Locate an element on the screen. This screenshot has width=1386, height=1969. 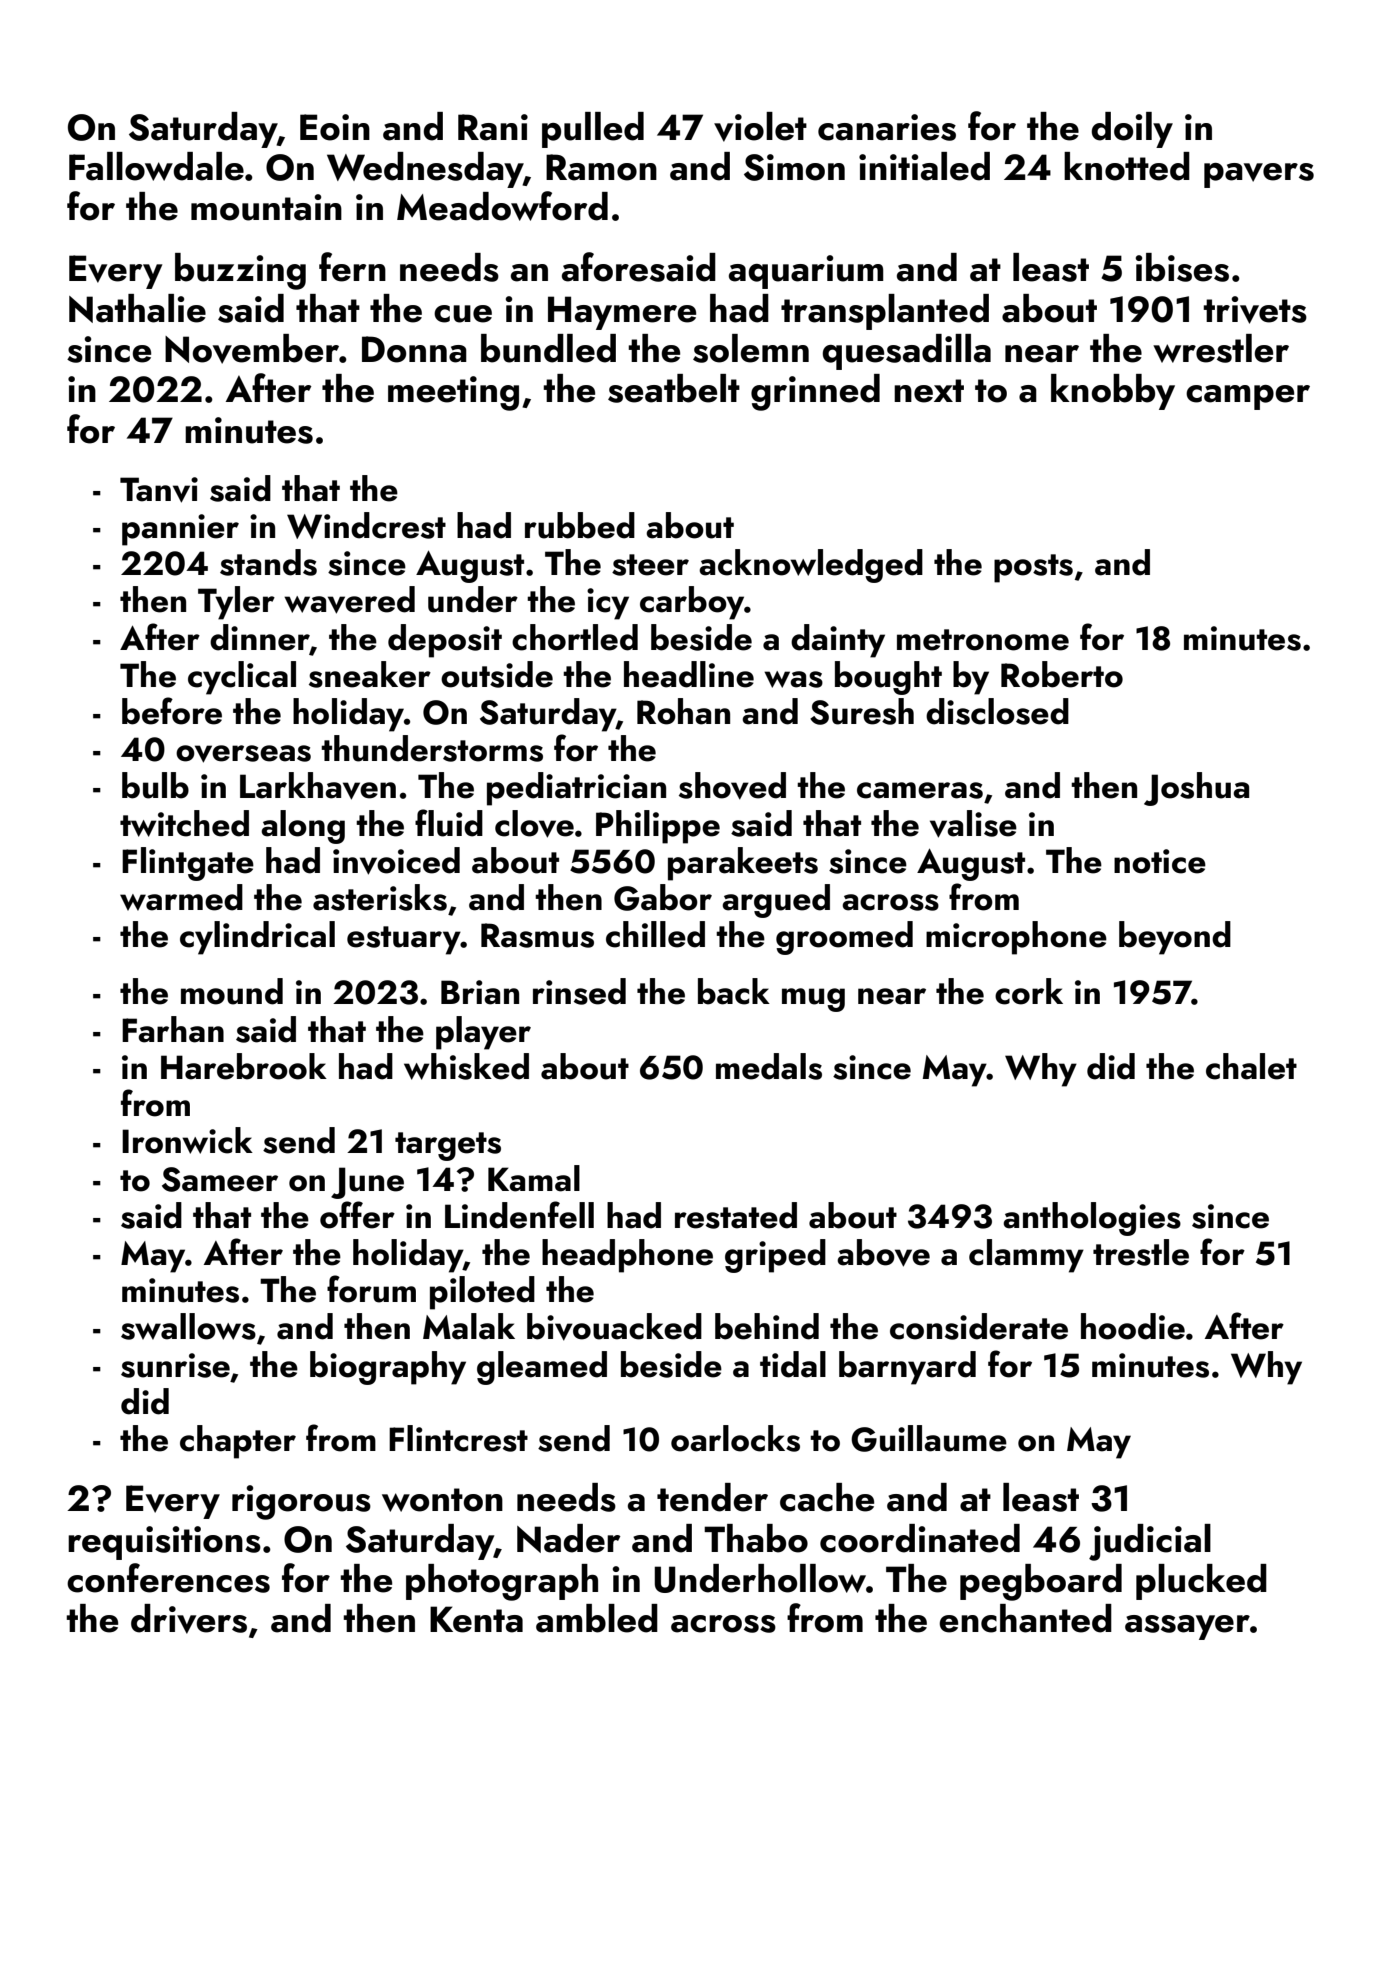
hoodie is located at coordinates (1133, 1326).
